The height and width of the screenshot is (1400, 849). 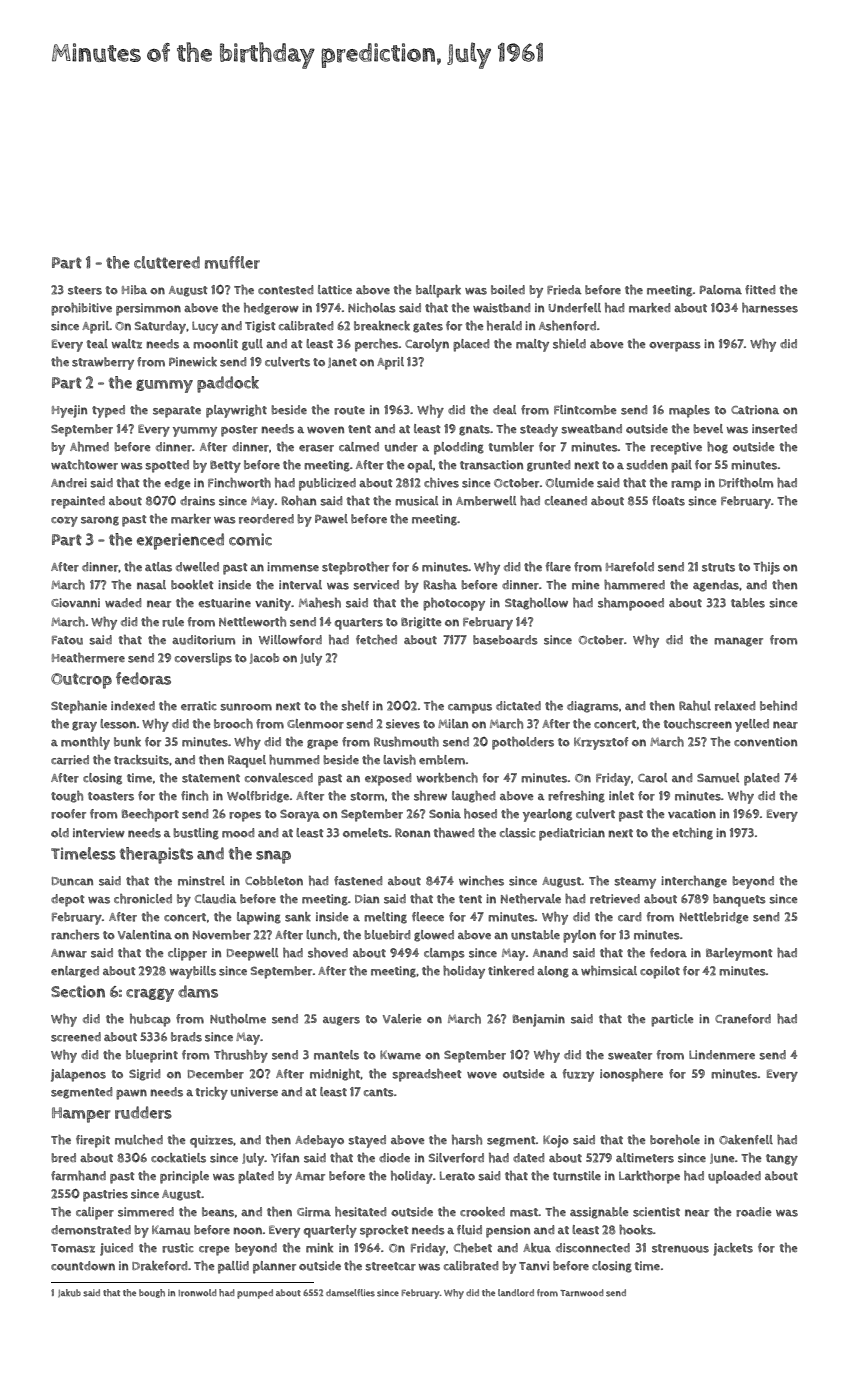 What do you see at coordinates (205, 327) in the screenshot?
I see `Lucy` at bounding box center [205, 327].
